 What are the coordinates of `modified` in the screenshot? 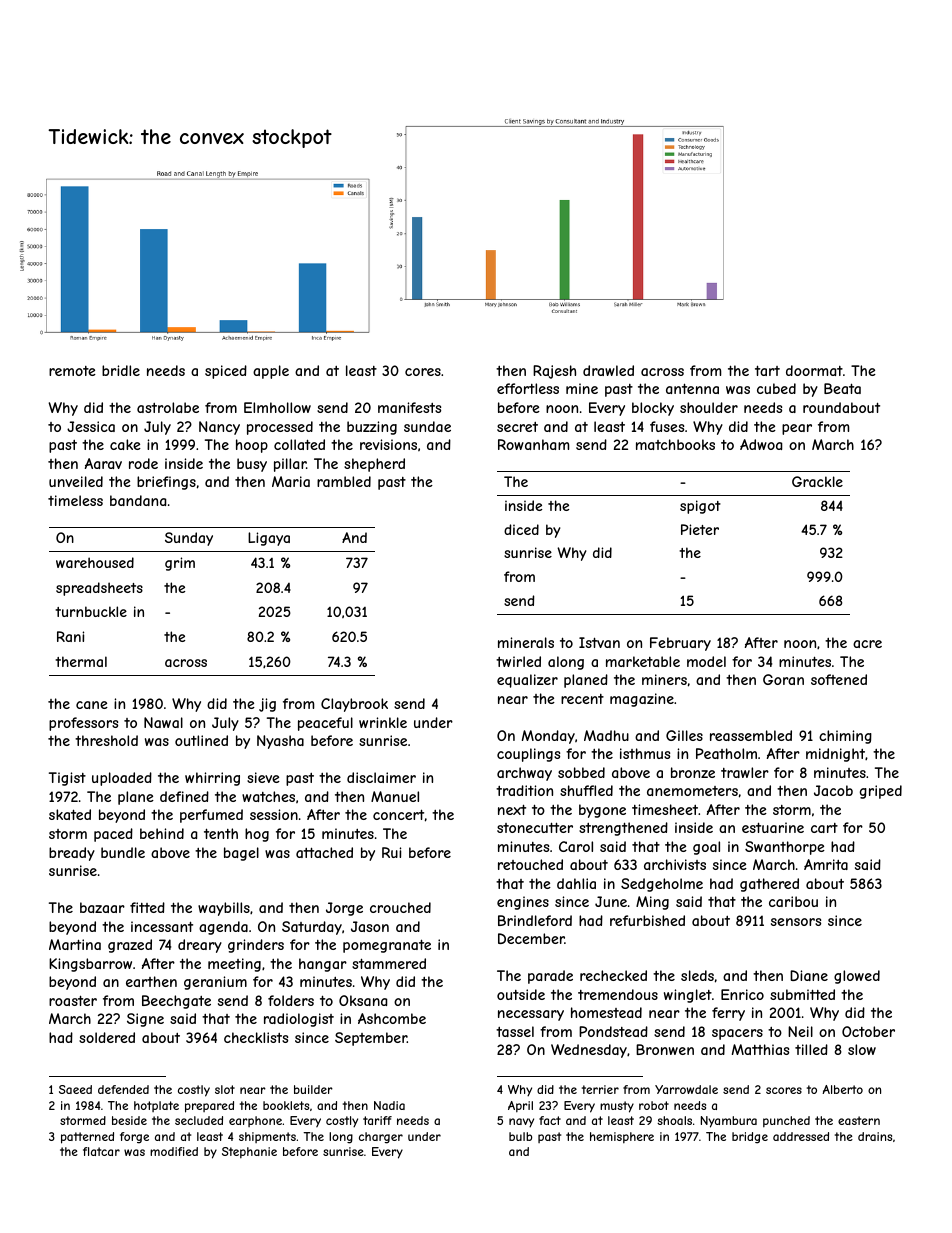 It's located at (174, 1151).
